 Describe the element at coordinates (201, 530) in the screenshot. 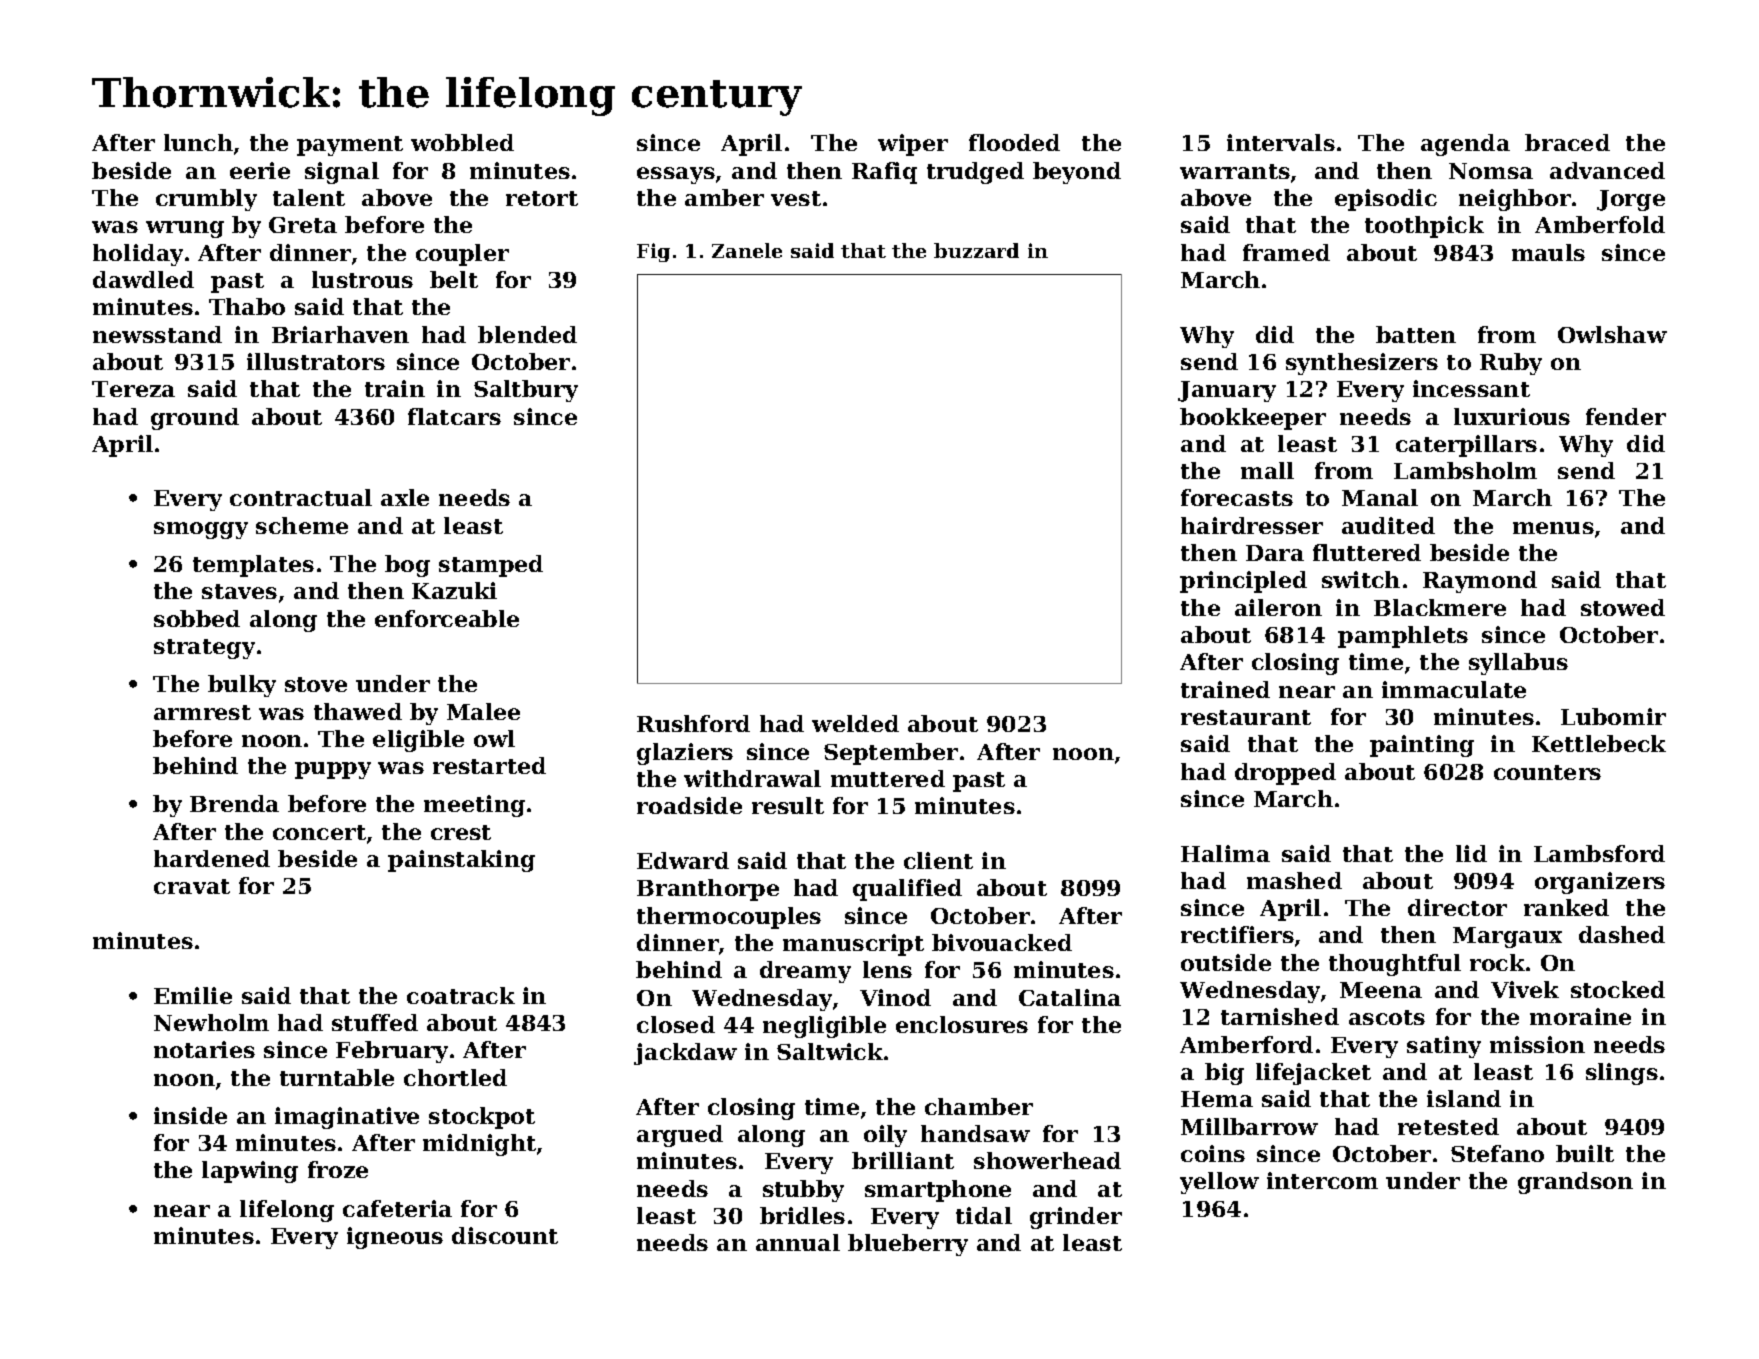

I see `smoggy` at that location.
